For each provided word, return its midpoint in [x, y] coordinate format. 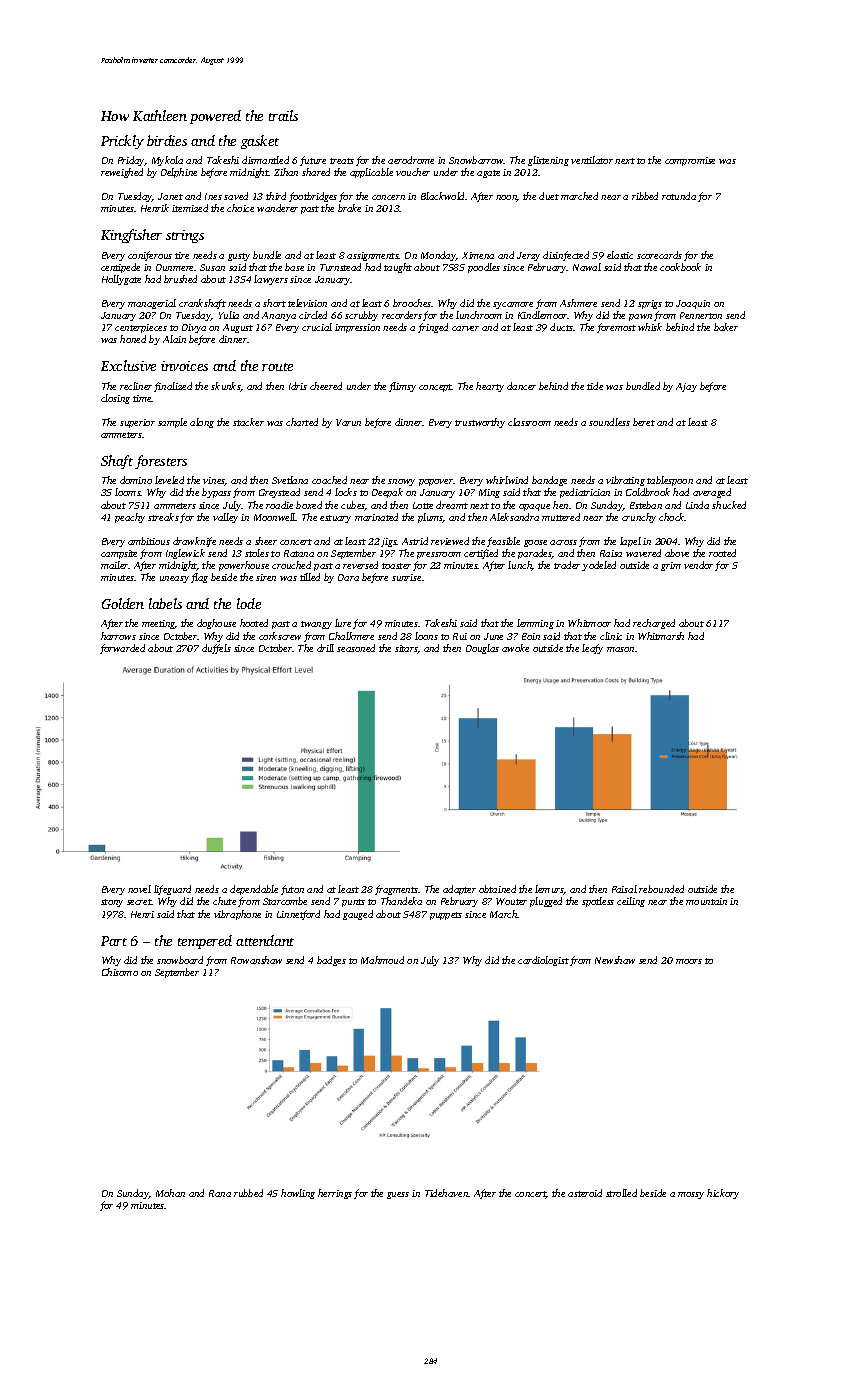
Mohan [170, 1193]
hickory [723, 1194]
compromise [690, 161]
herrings [335, 1194]
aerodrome [411, 160]
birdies [167, 140]
